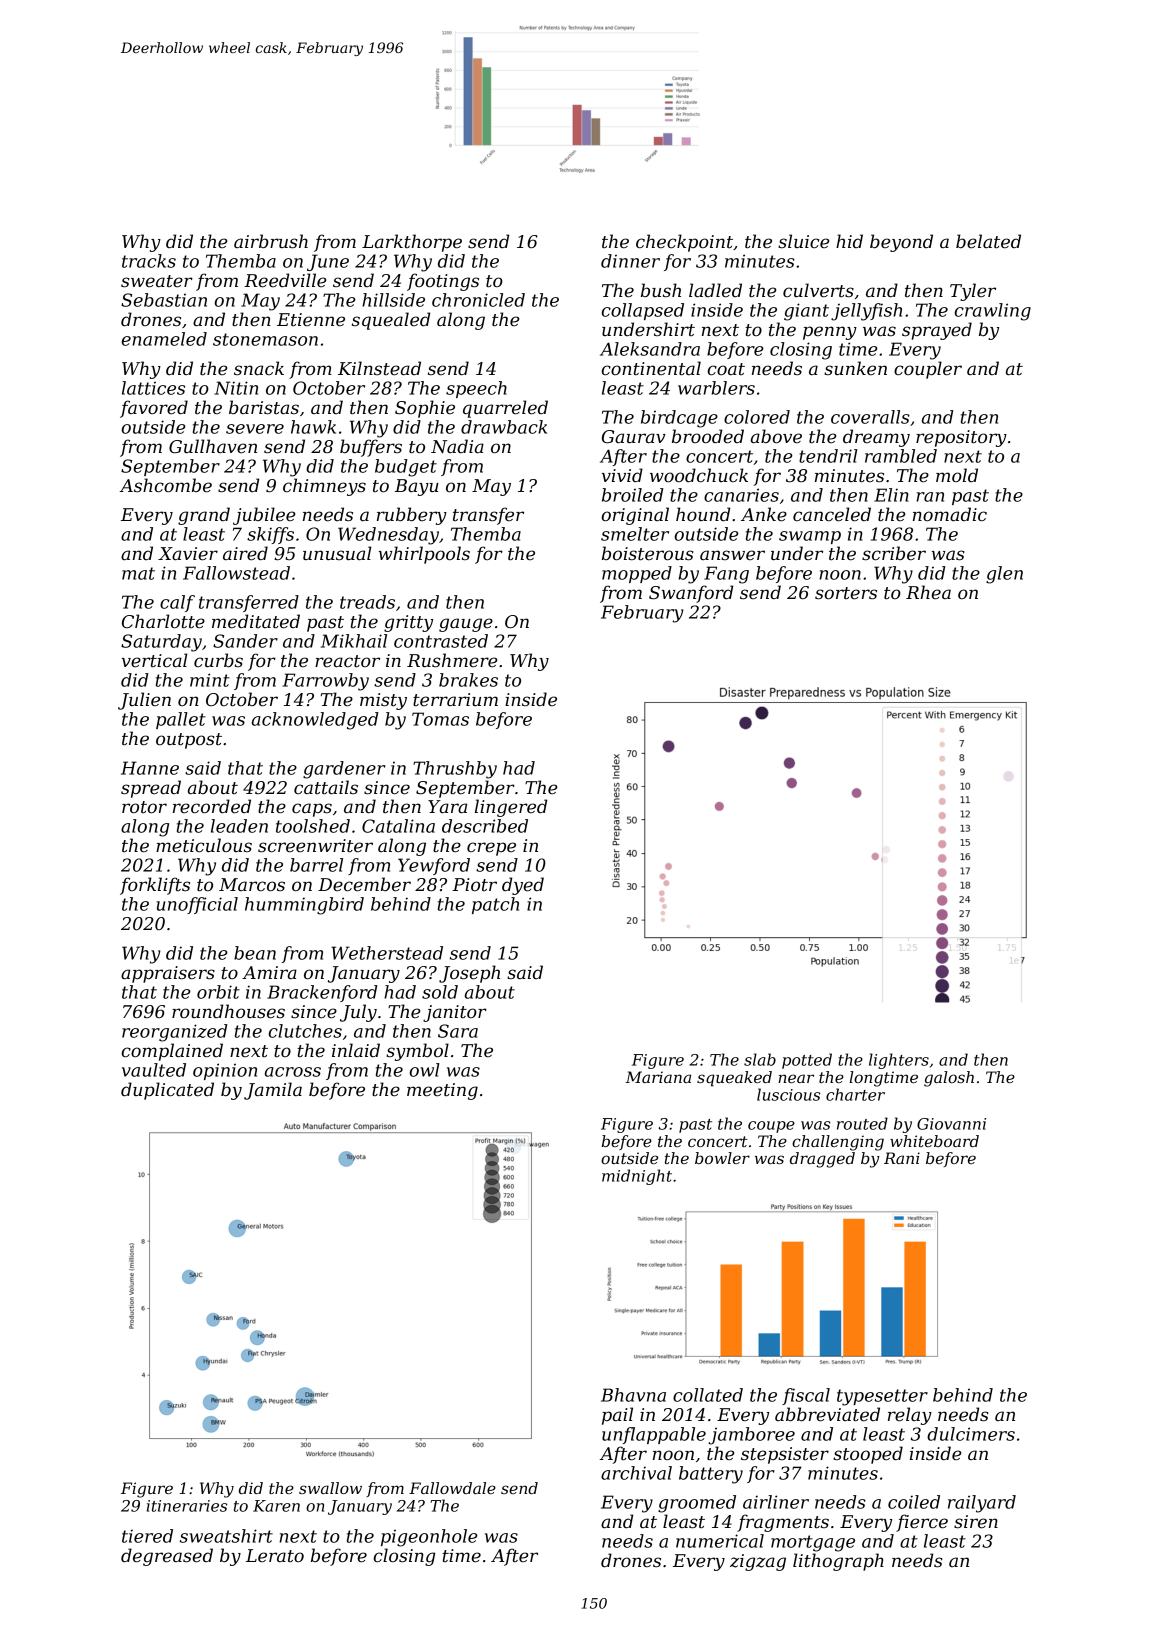 This screenshot has height=1642, width=1161. I want to click on pigeonhole, so click(429, 1538).
